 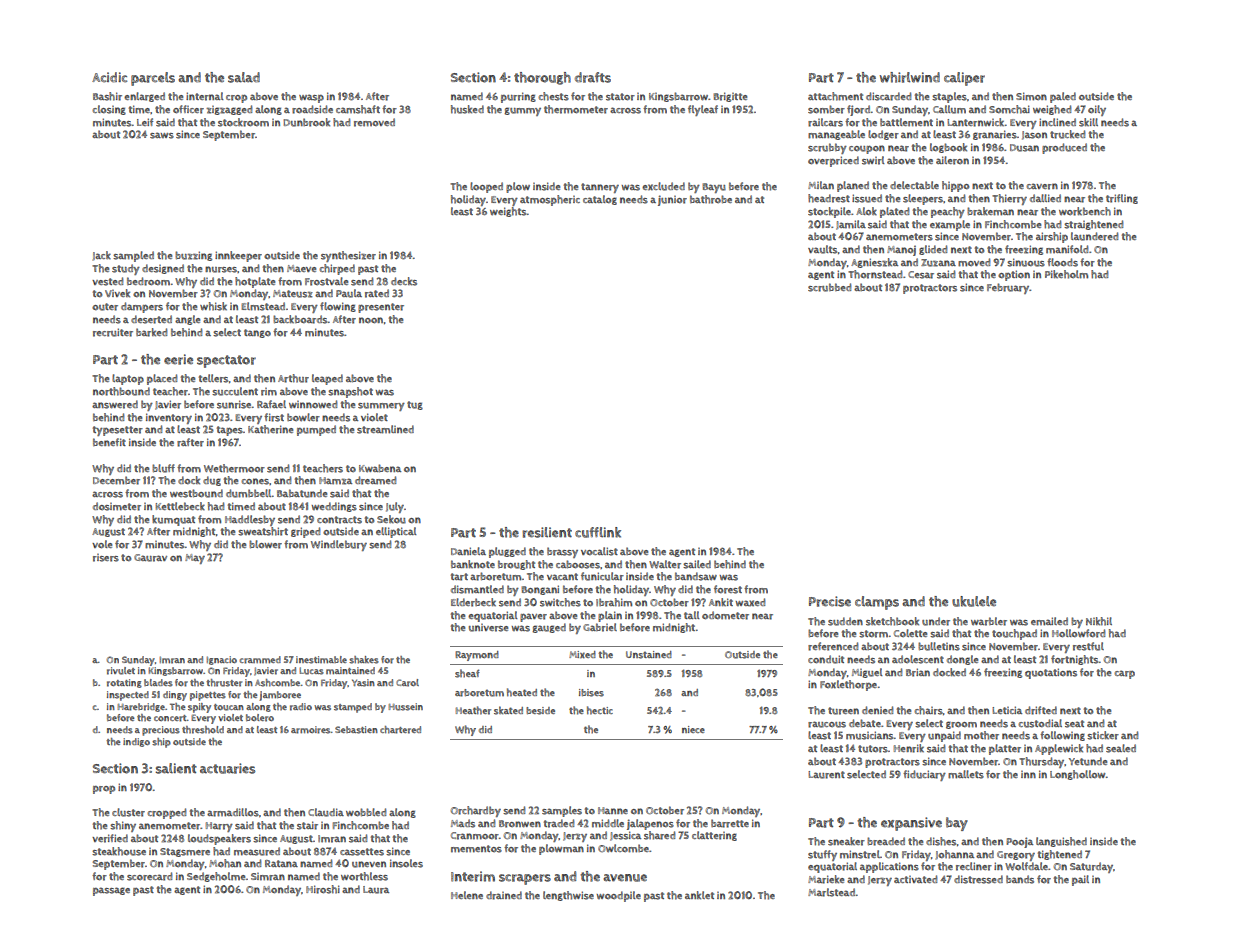 I want to click on February, so click(x=1008, y=288).
